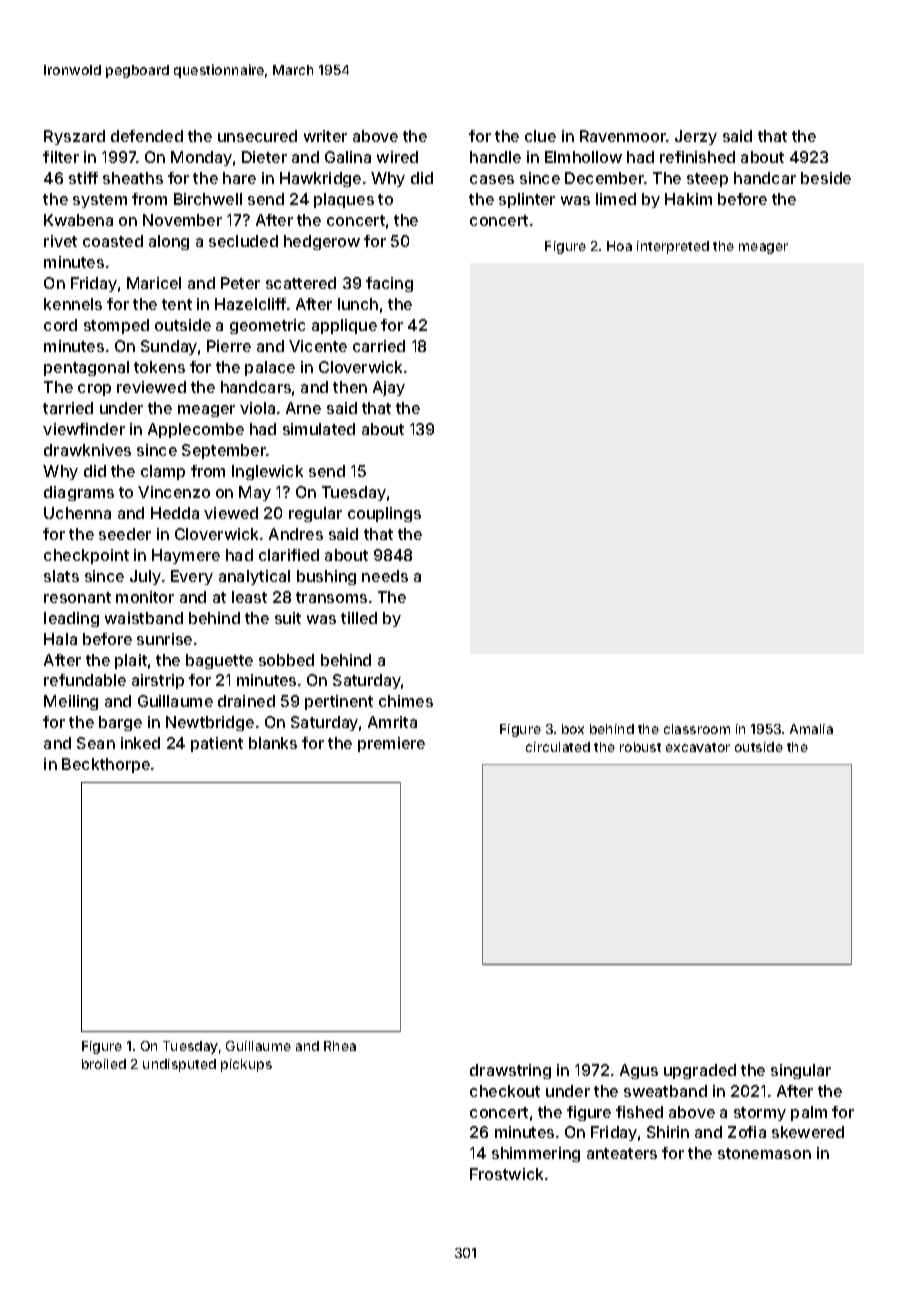 The image size is (908, 1316). What do you see at coordinates (697, 157) in the document?
I see `refinished` at bounding box center [697, 157].
